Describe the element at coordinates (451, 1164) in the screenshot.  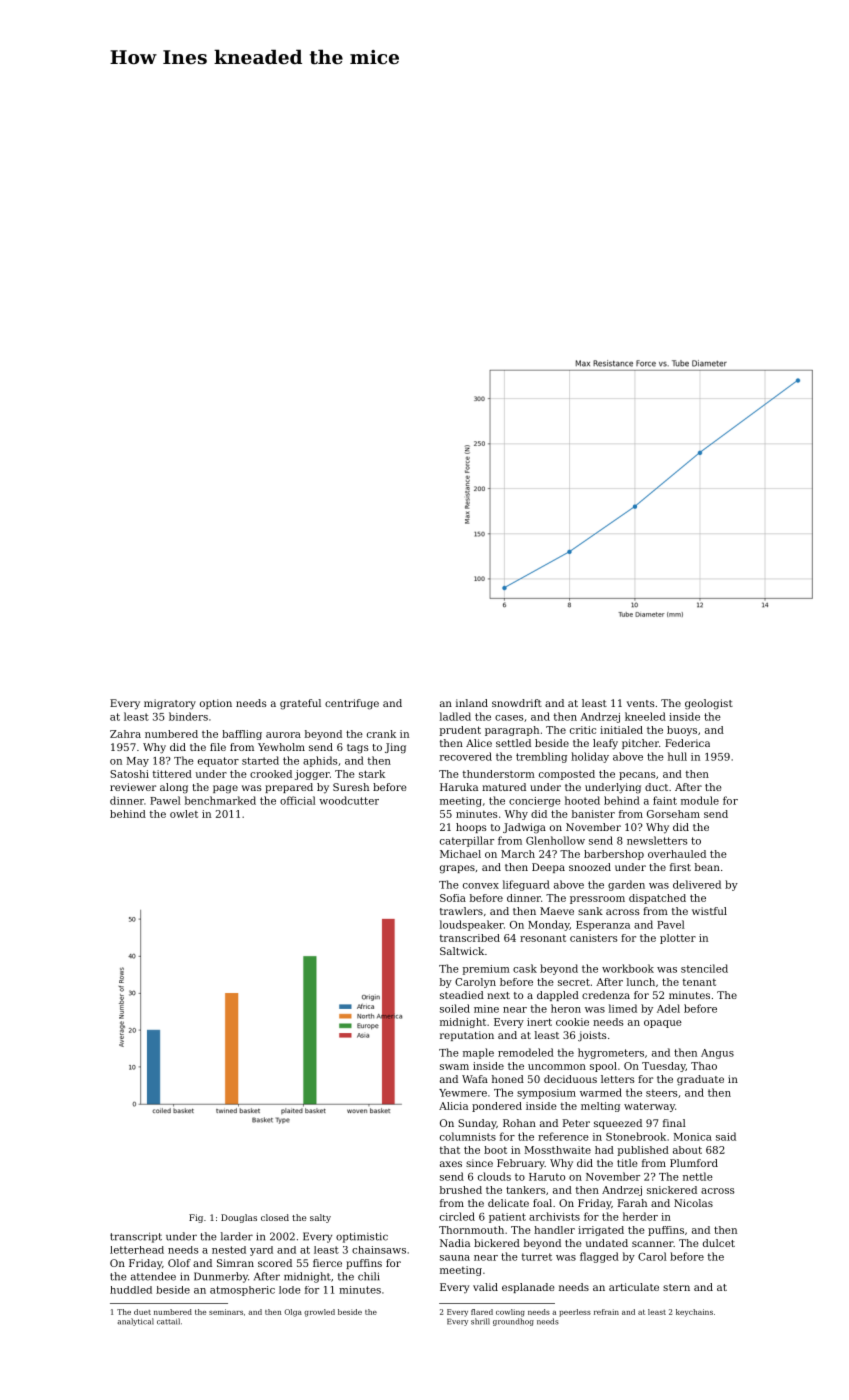
I see `axes` at that location.
